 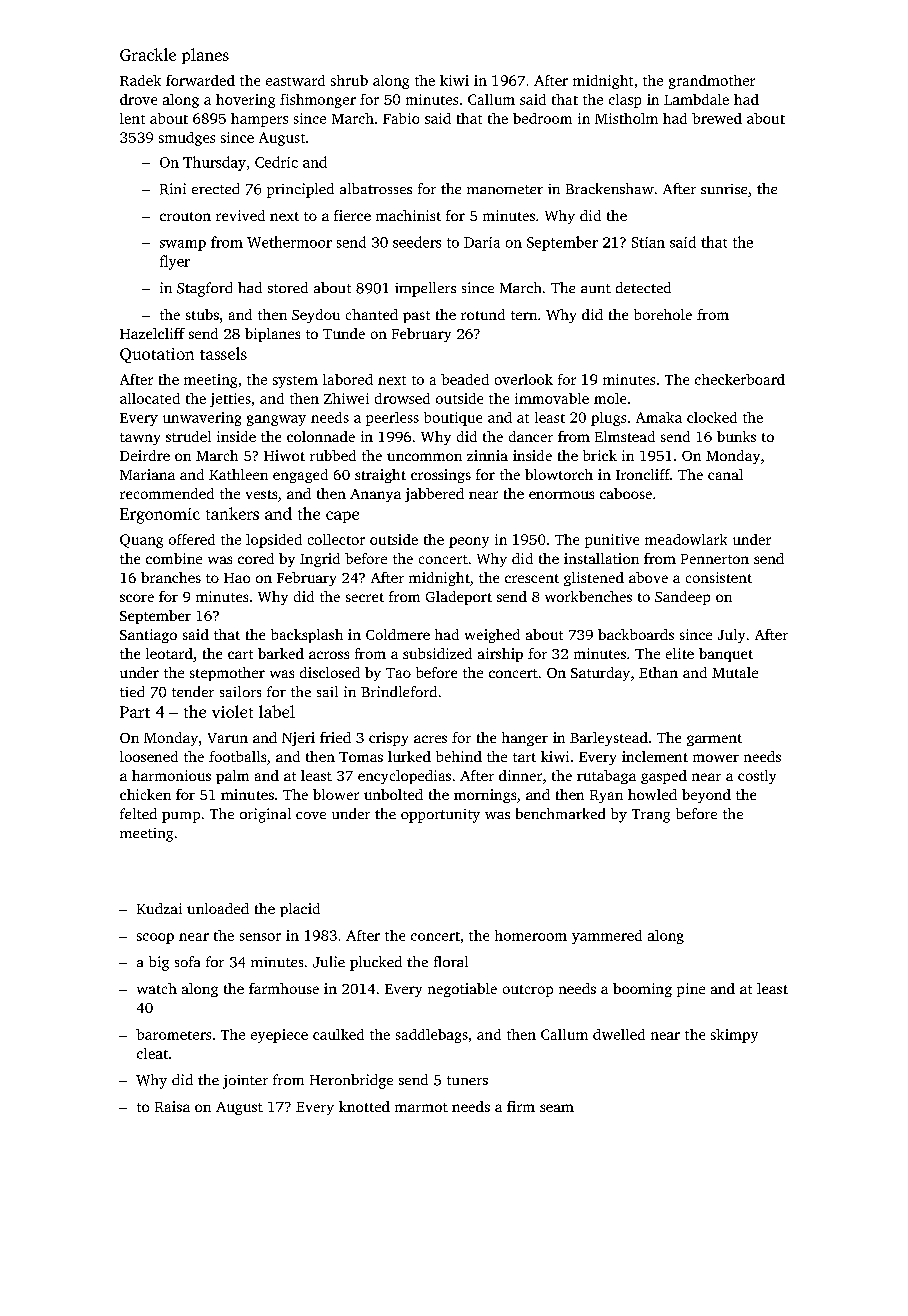 What do you see at coordinates (352, 215) in the screenshot?
I see `fierce` at bounding box center [352, 215].
